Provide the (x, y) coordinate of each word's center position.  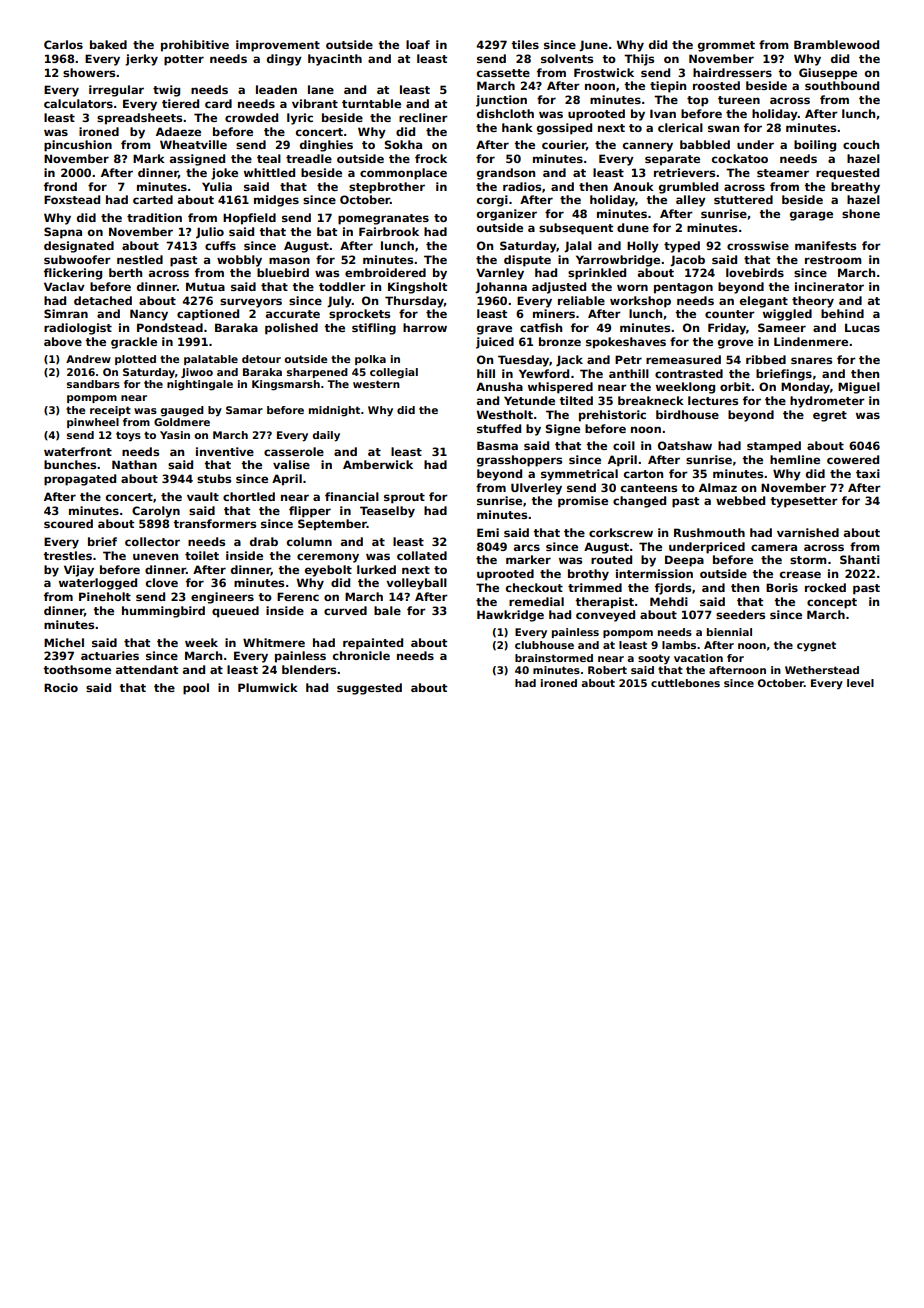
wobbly (239, 261)
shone (861, 213)
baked (108, 44)
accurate (293, 314)
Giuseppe (828, 74)
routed (611, 559)
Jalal (578, 247)
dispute (527, 261)
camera (774, 547)
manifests (825, 245)
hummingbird (163, 612)
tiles (525, 44)
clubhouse (544, 645)
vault (203, 496)
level (860, 683)
